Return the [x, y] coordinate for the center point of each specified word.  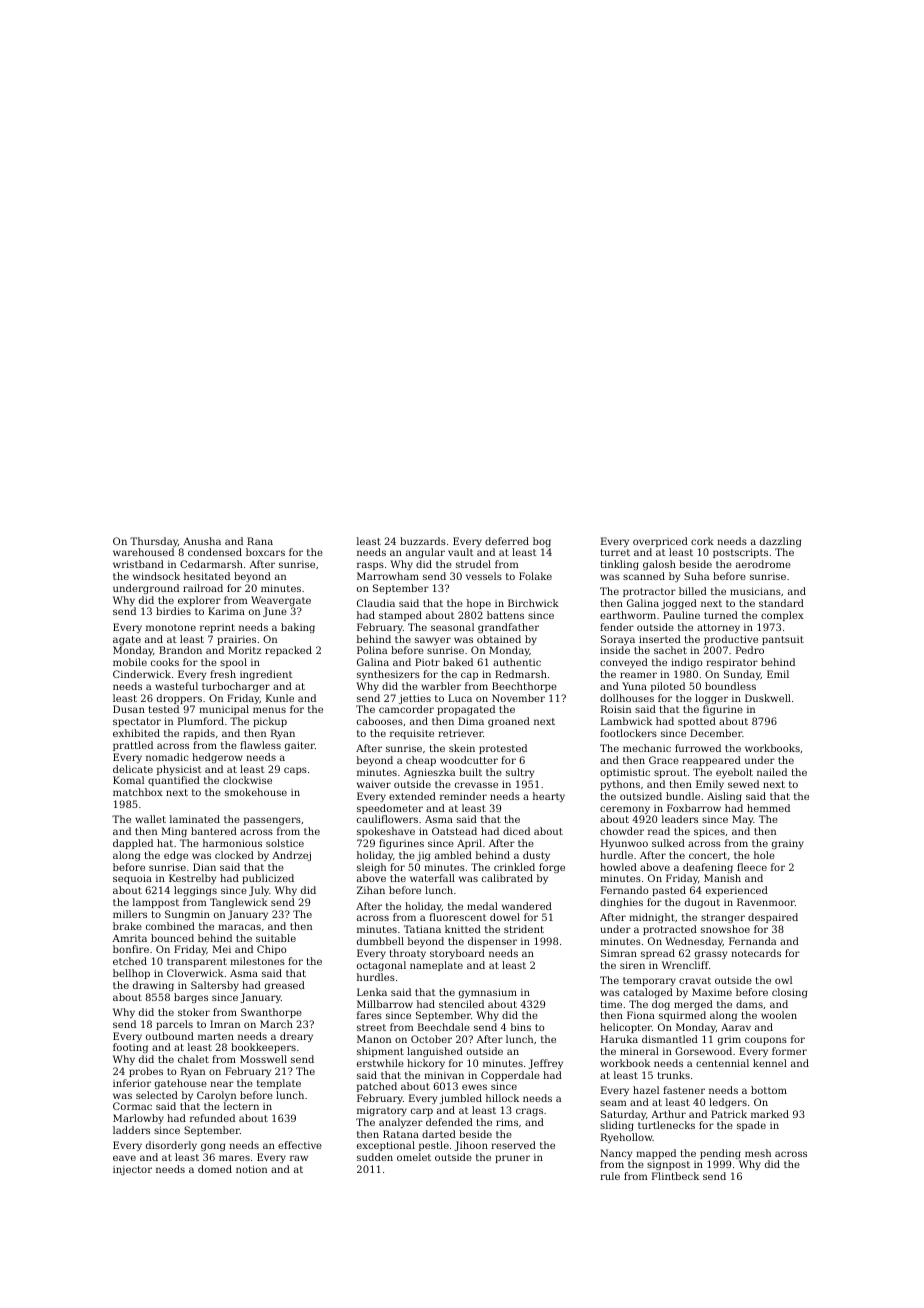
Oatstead [454, 831]
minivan [444, 1075]
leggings [195, 891]
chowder [622, 831]
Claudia [376, 603]
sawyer [433, 641]
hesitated [207, 576]
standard [781, 603]
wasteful [176, 686]
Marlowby [138, 1119]
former [789, 1051]
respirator [732, 663]
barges [191, 998]
